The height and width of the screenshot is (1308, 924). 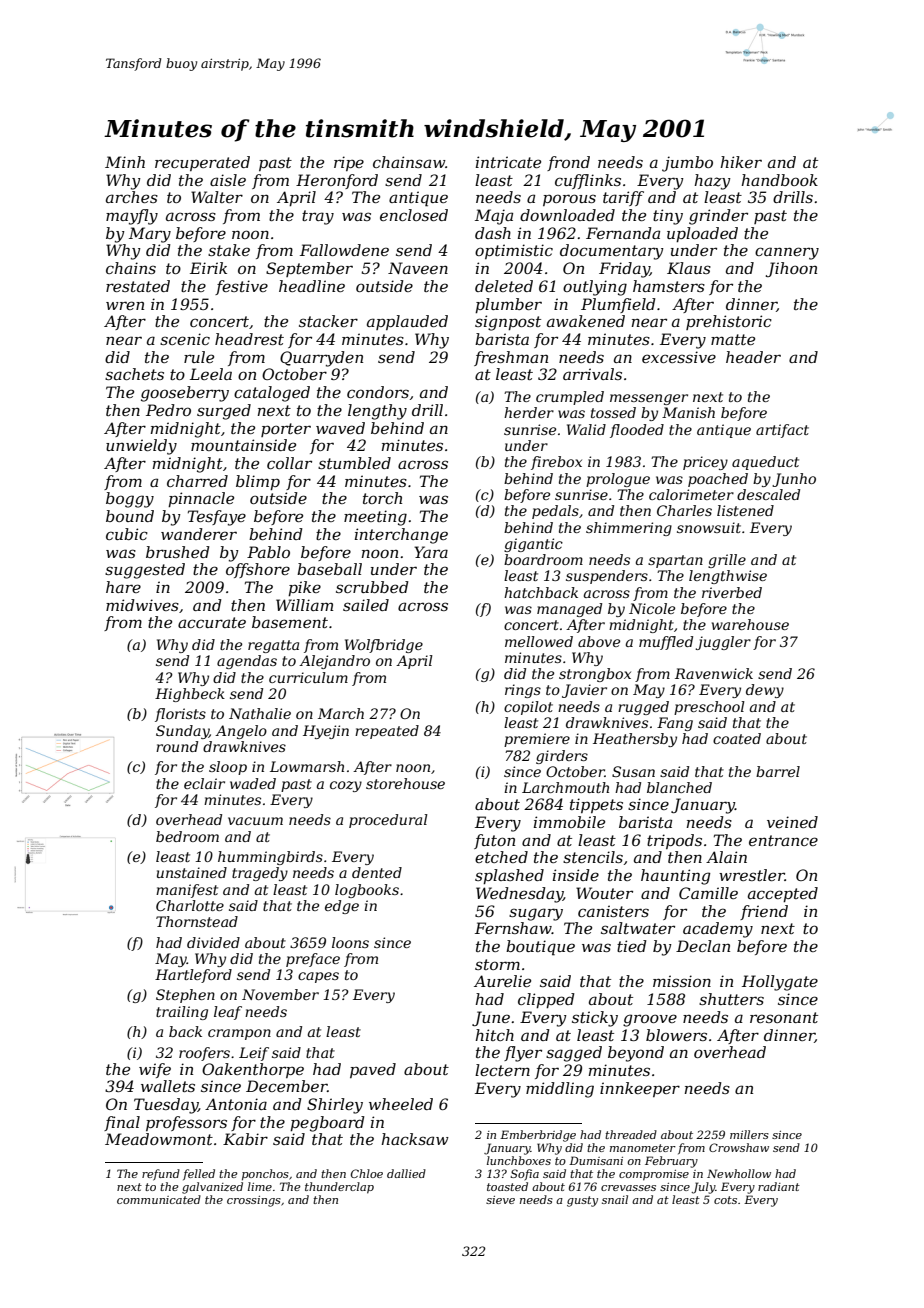 What do you see at coordinates (753, 357) in the screenshot?
I see `header` at bounding box center [753, 357].
